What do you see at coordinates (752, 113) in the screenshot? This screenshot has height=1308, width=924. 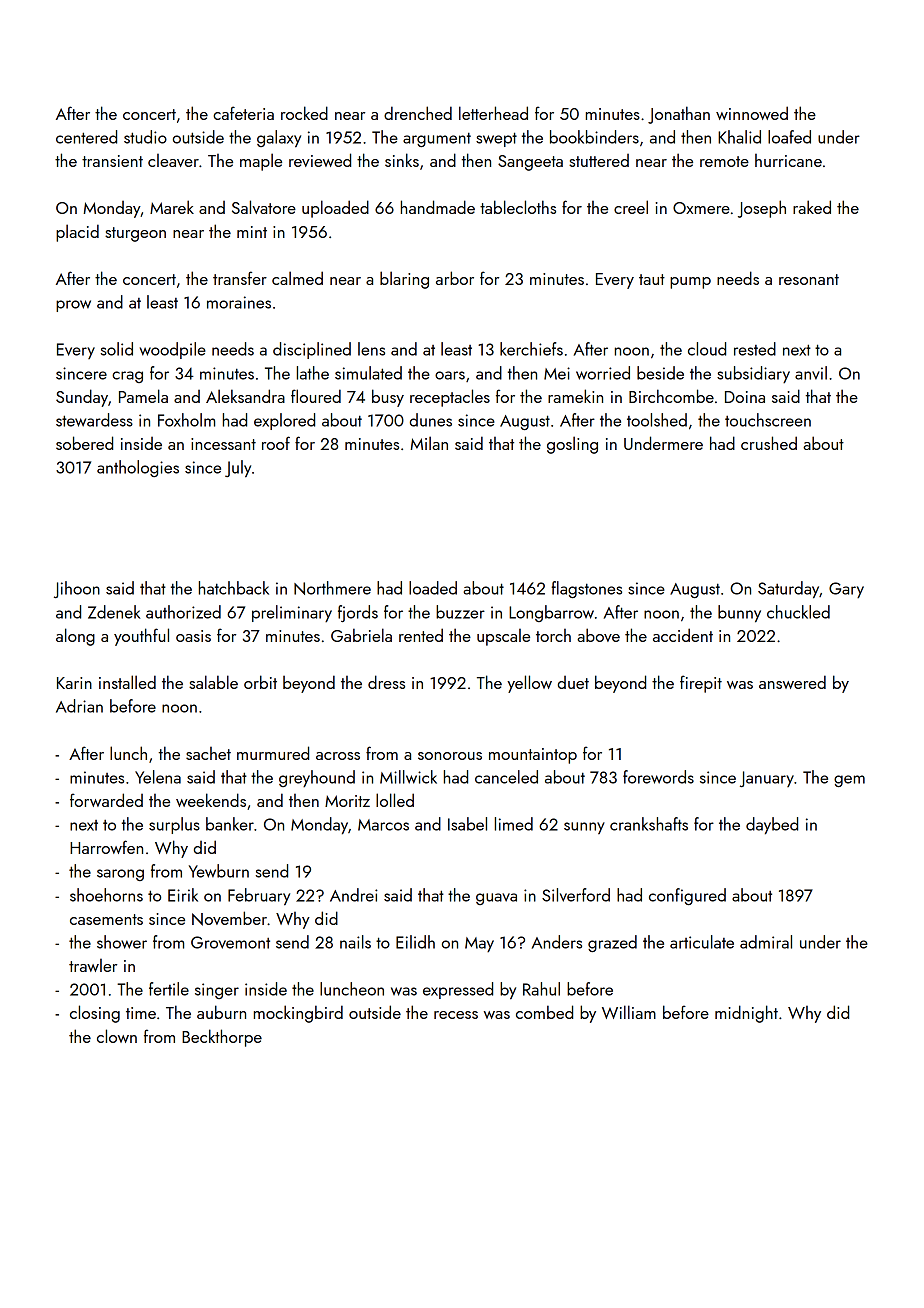 I see `winnowed` at bounding box center [752, 113].
